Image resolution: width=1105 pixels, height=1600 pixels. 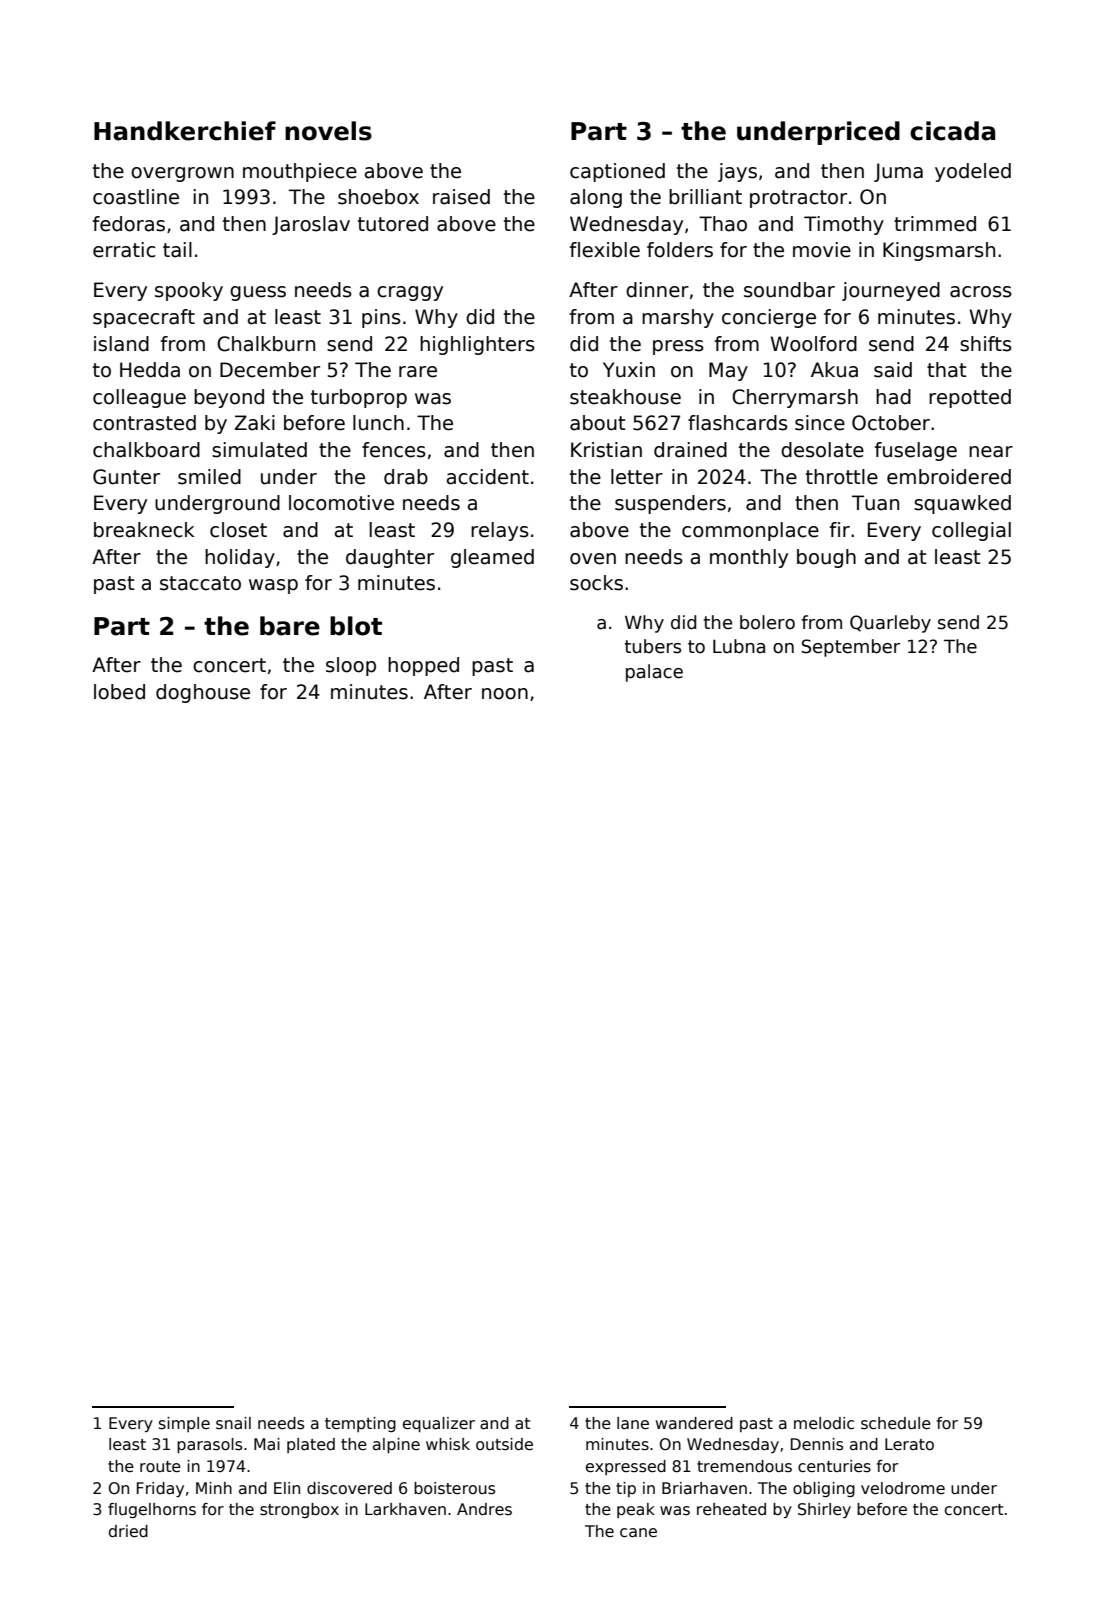 I want to click on doghouse, so click(x=203, y=693).
